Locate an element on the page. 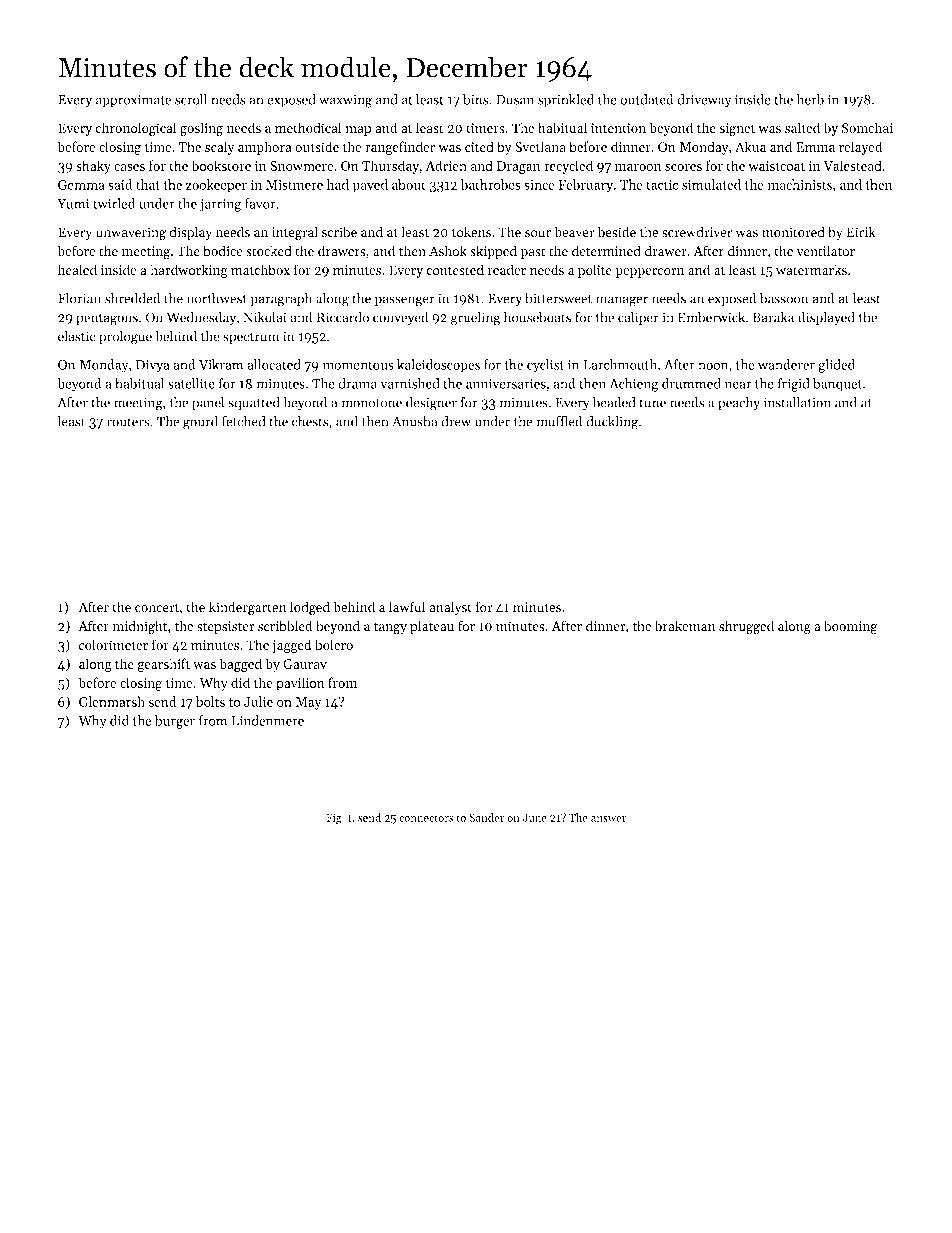 The width and height of the image is (952, 1233). May is located at coordinates (309, 703).
